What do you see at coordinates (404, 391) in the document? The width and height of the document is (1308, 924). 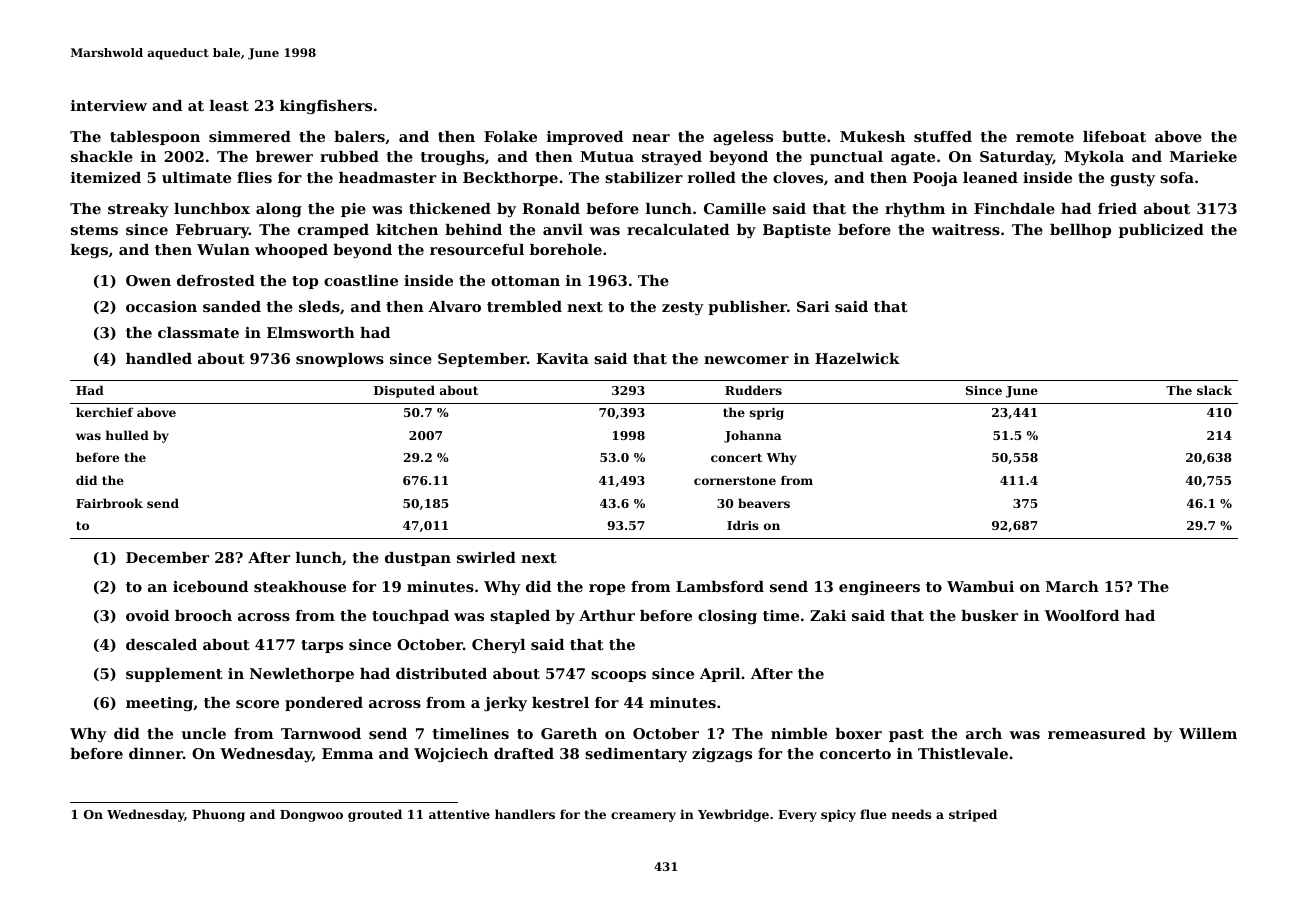 I see `Disputed` at bounding box center [404, 391].
